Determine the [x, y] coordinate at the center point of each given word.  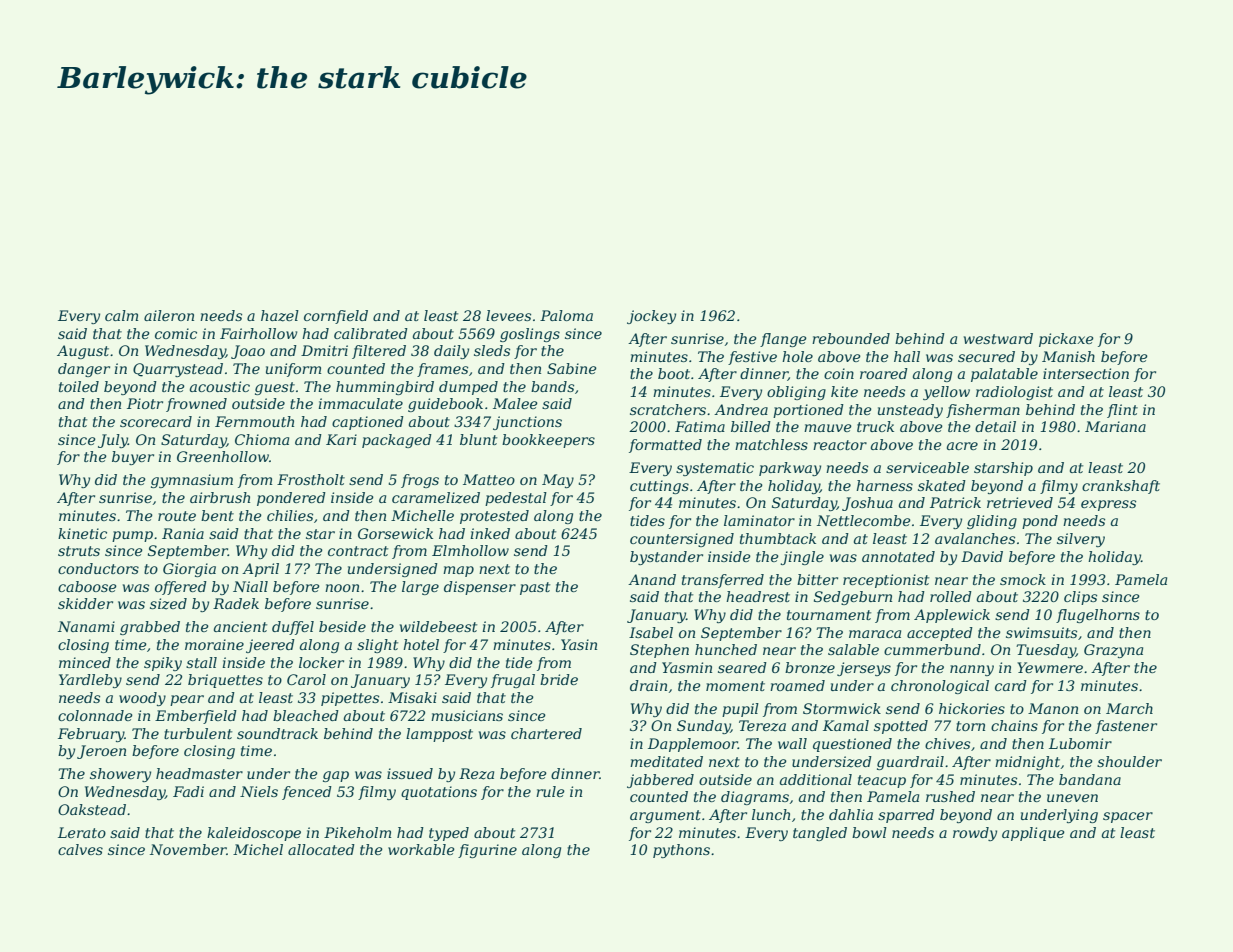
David [982, 556]
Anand [652, 579]
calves [80, 849]
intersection [1086, 373]
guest [275, 388]
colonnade [95, 715]
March [1129, 708]
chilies [290, 515]
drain [648, 685]
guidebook [445, 405]
